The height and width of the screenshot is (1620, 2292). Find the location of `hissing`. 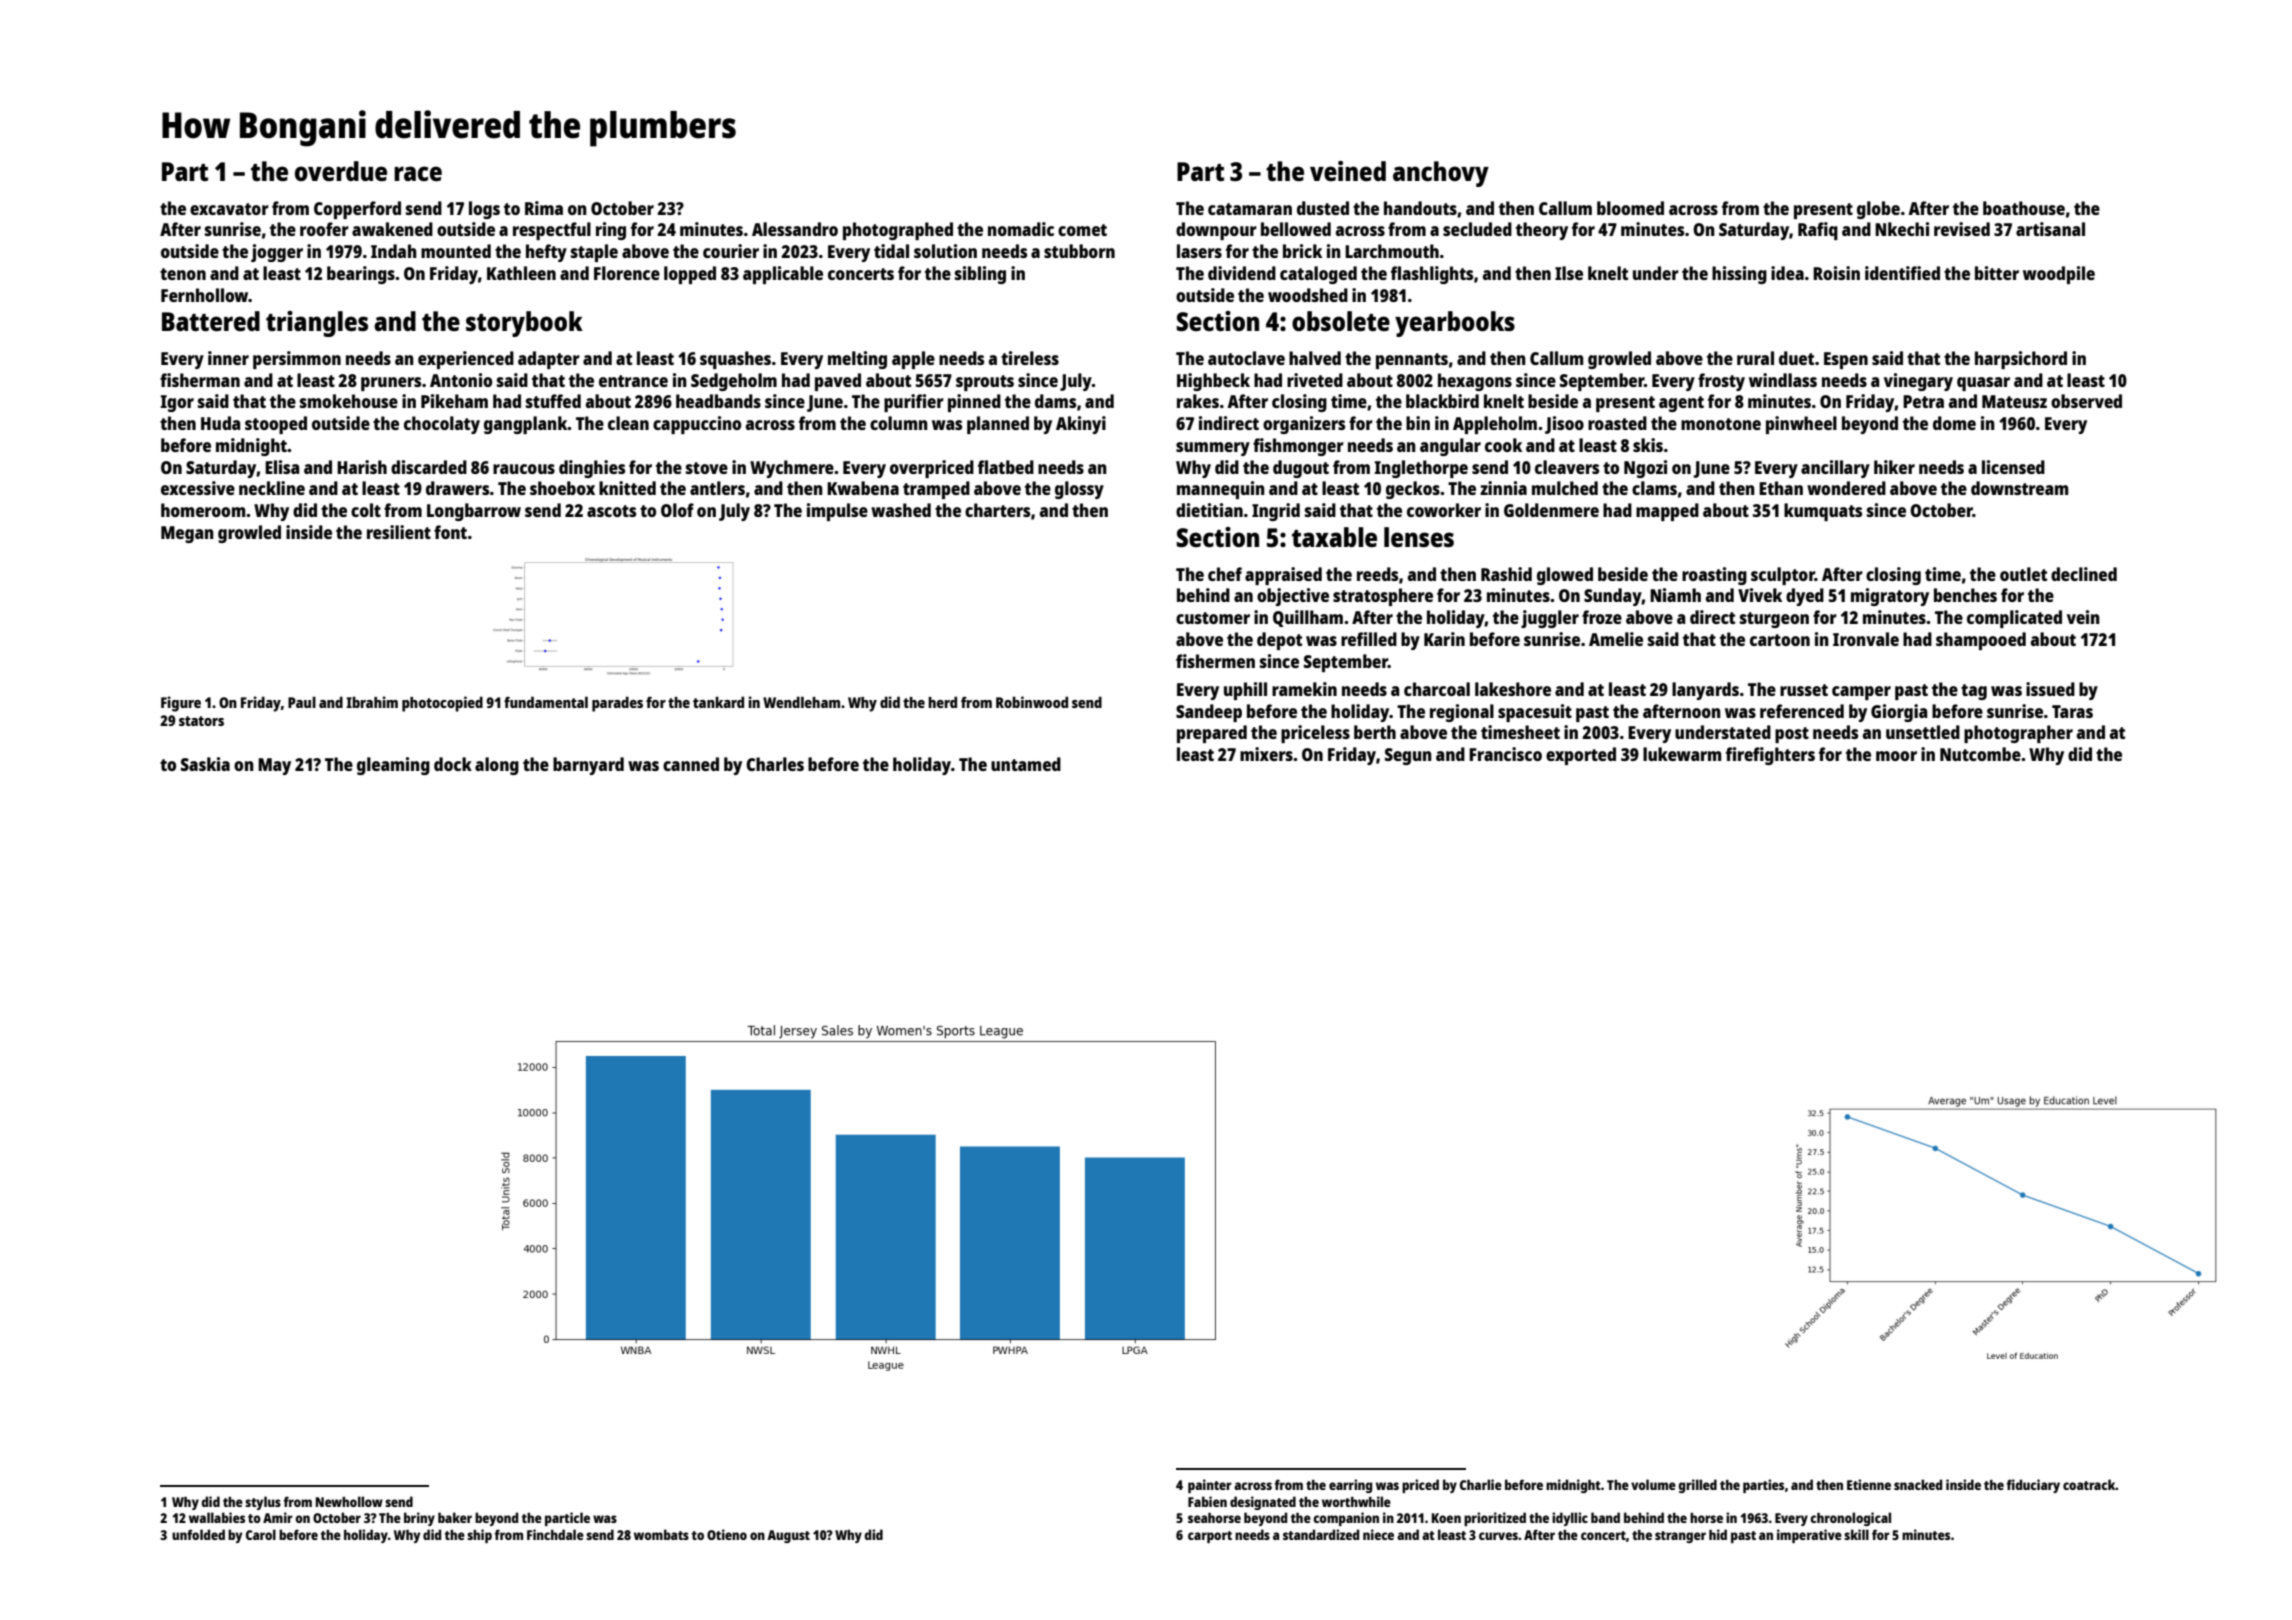

hissing is located at coordinates (1739, 275).
